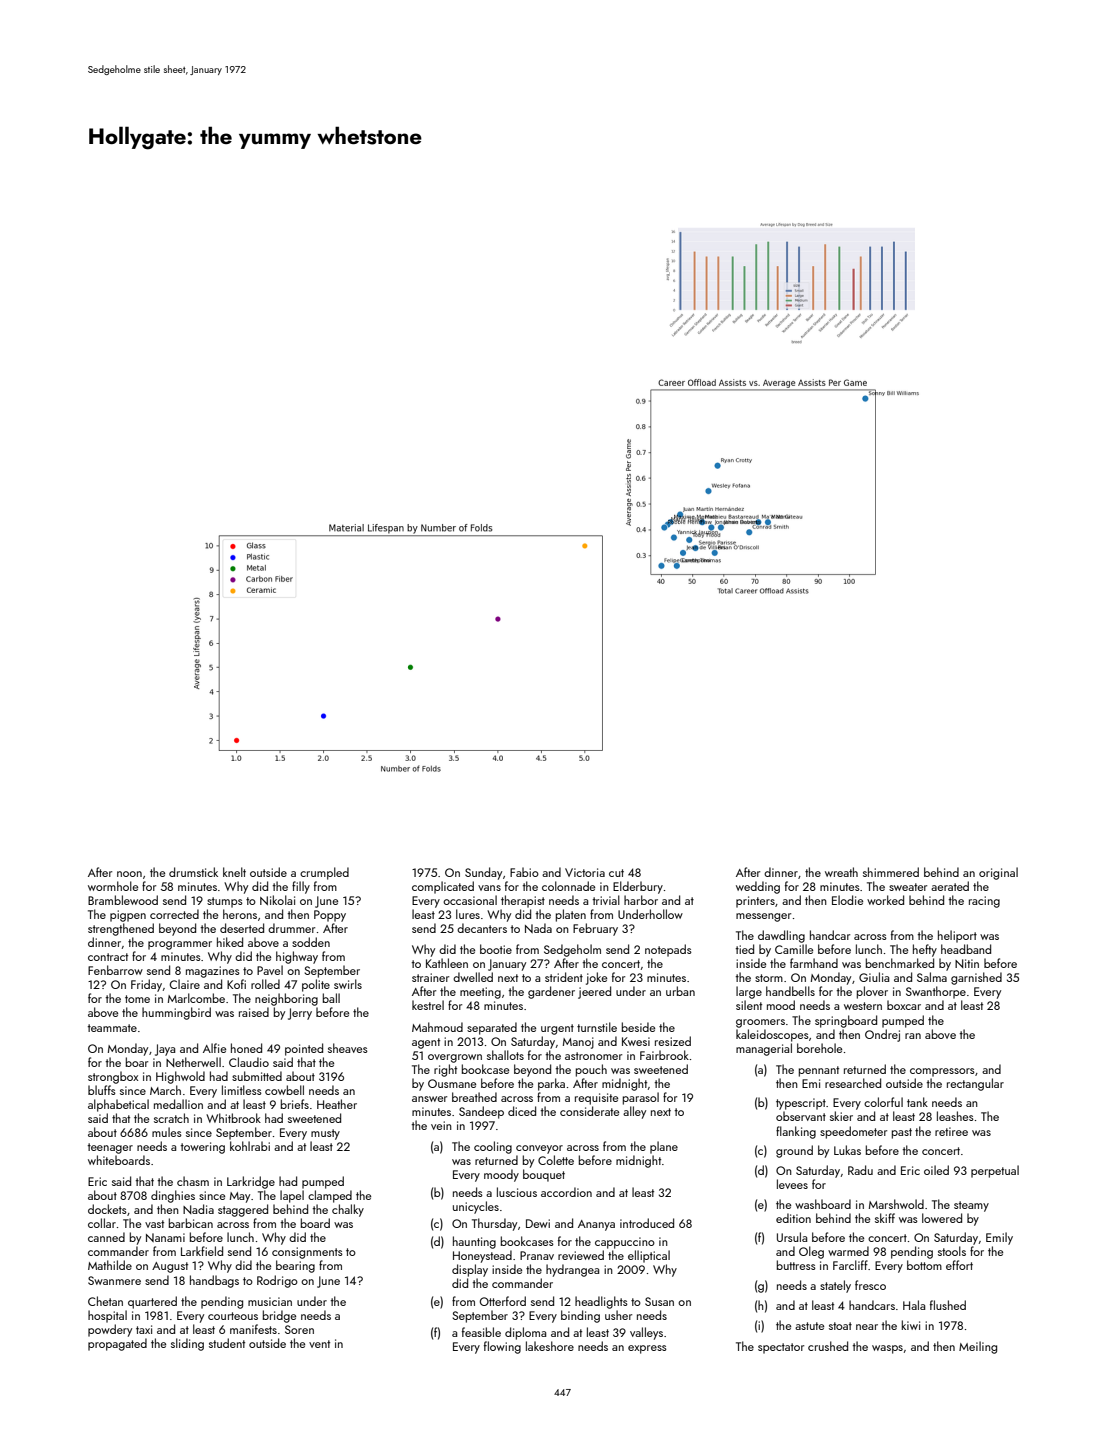 This document has height=1434, width=1108. I want to click on complicated, so click(443, 887).
